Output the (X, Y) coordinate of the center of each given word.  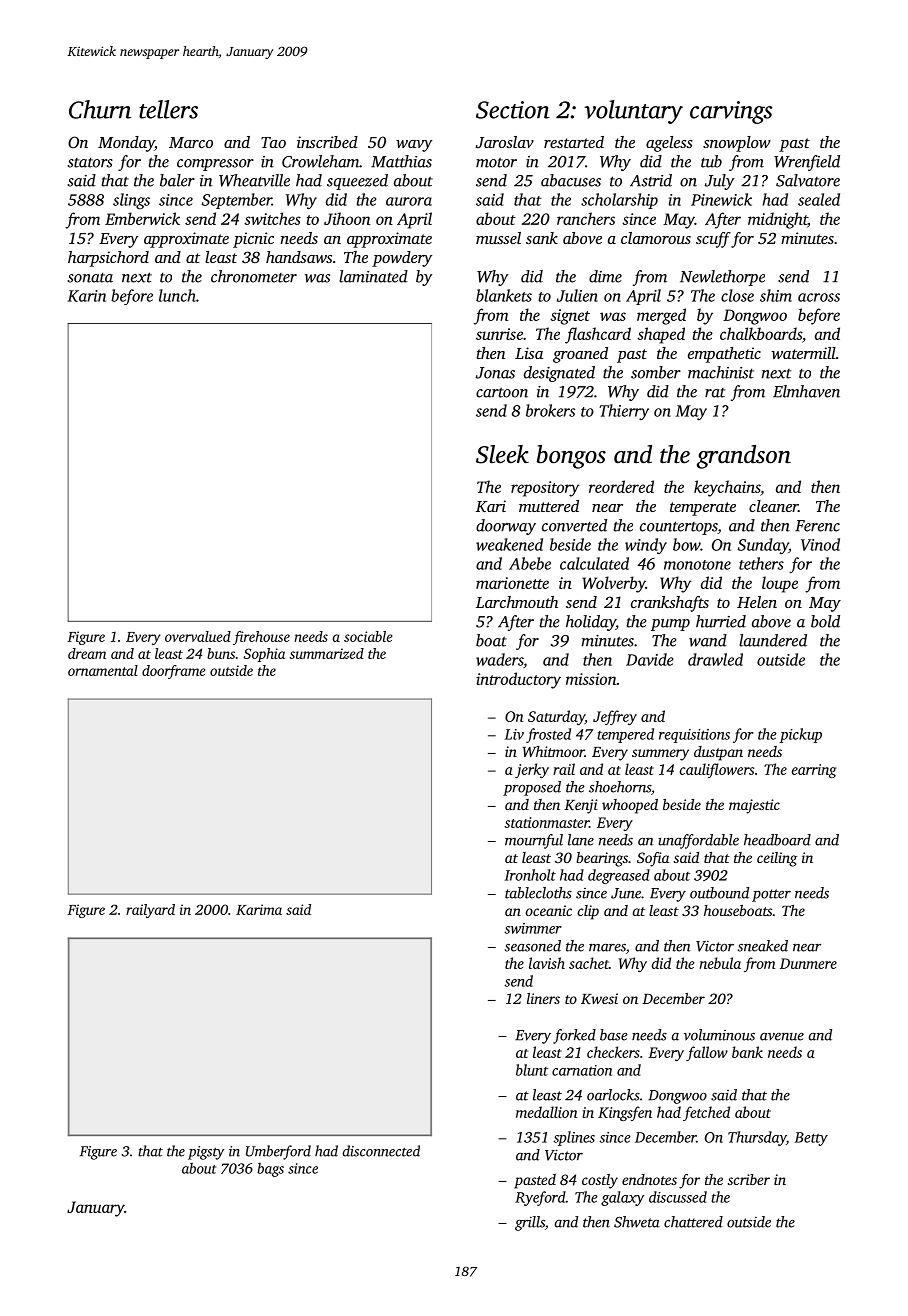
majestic (754, 806)
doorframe (173, 672)
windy (646, 546)
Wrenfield (807, 163)
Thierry (624, 412)
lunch (177, 295)
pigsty (206, 1153)
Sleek (502, 454)
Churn (100, 109)
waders (499, 659)
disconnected (381, 1151)
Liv (514, 734)
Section (513, 110)
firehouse (261, 638)
